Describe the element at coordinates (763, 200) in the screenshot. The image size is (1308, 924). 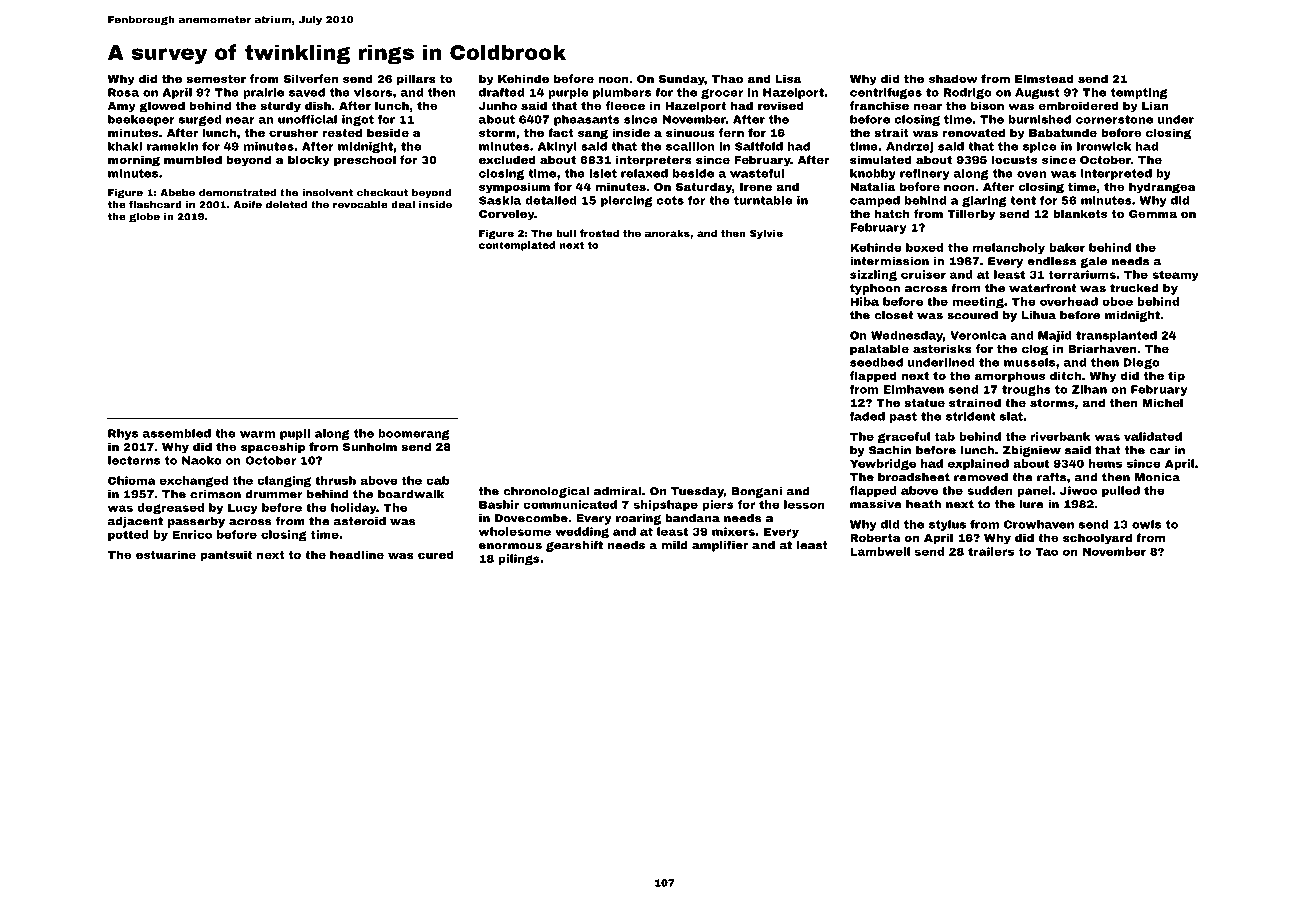
I see `turntable` at that location.
